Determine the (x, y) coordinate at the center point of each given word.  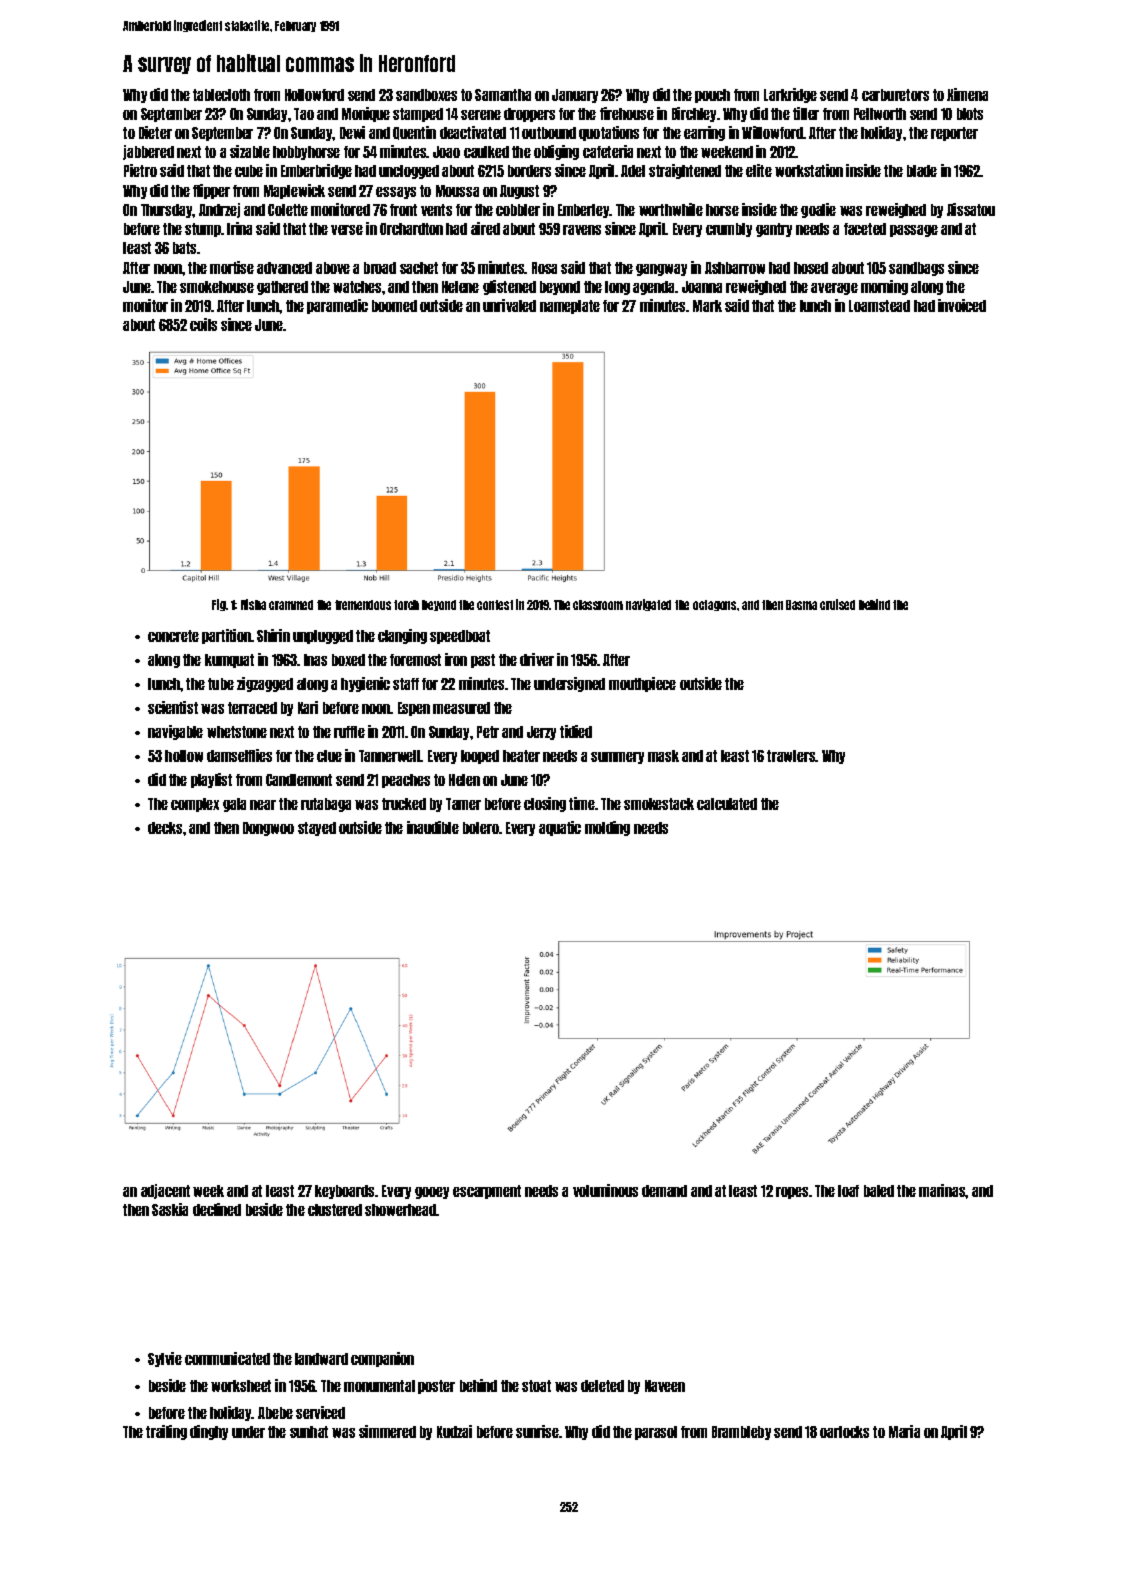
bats (185, 248)
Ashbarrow (735, 268)
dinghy (209, 1432)
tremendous (363, 605)
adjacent (165, 1191)
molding (607, 828)
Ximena (967, 94)
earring (704, 133)
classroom (598, 605)
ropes (792, 1193)
